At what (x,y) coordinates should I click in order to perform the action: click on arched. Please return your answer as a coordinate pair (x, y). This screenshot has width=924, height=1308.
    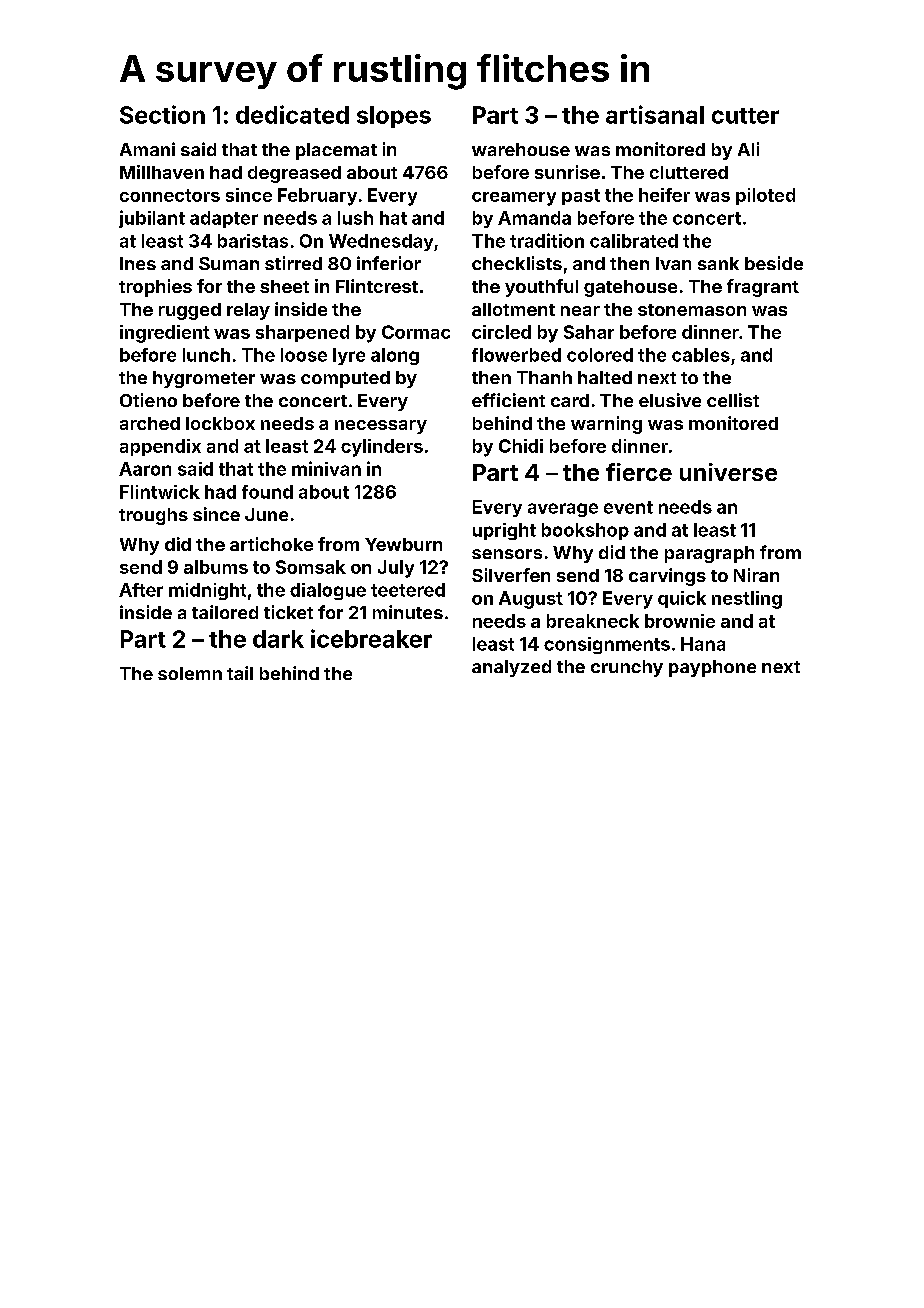
    Looking at the image, I should click on (150, 423).
